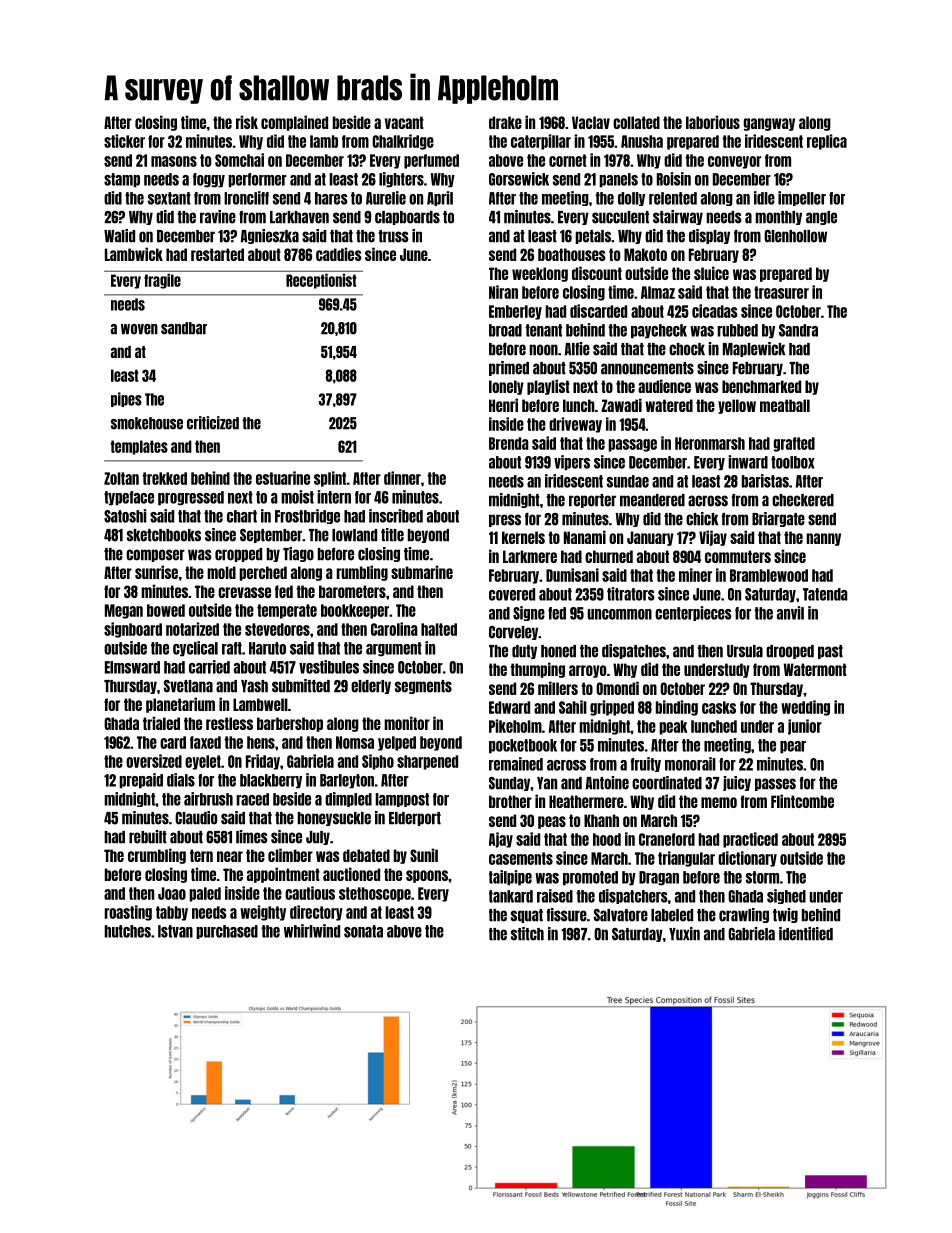  What do you see at coordinates (619, 614) in the screenshot?
I see `uncommon` at bounding box center [619, 614].
